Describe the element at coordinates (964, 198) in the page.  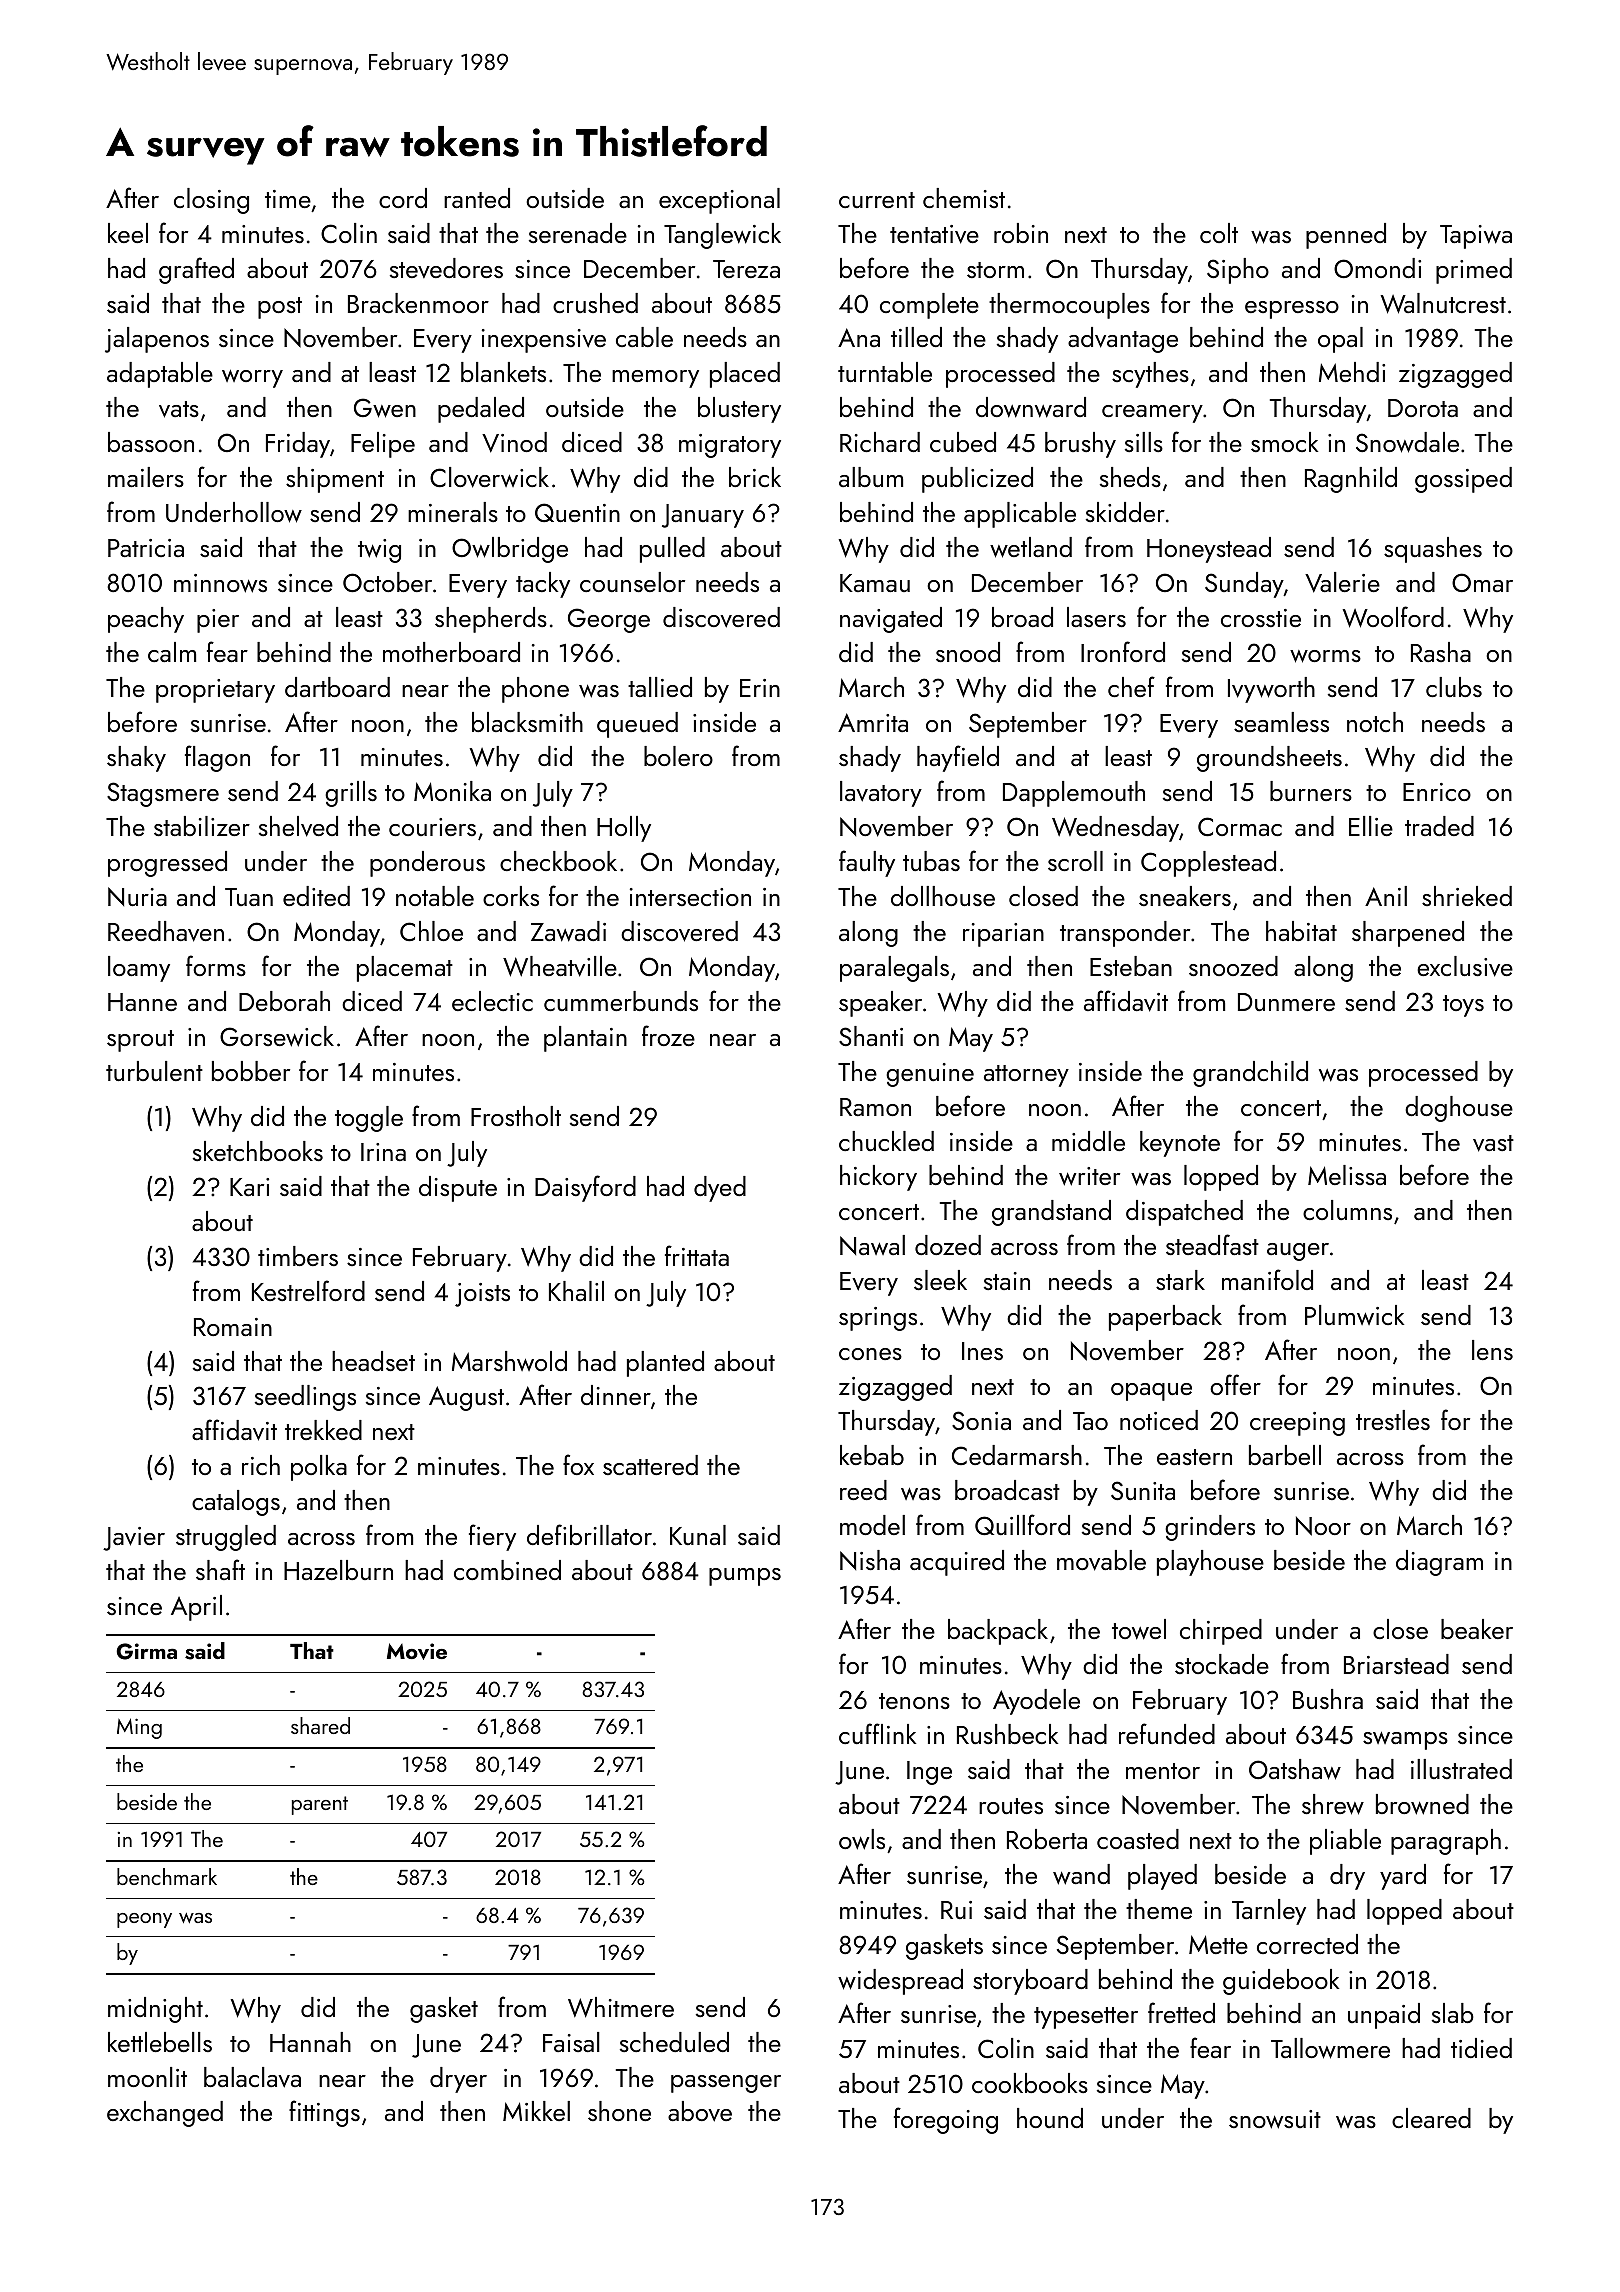
I see `chemist` at that location.
